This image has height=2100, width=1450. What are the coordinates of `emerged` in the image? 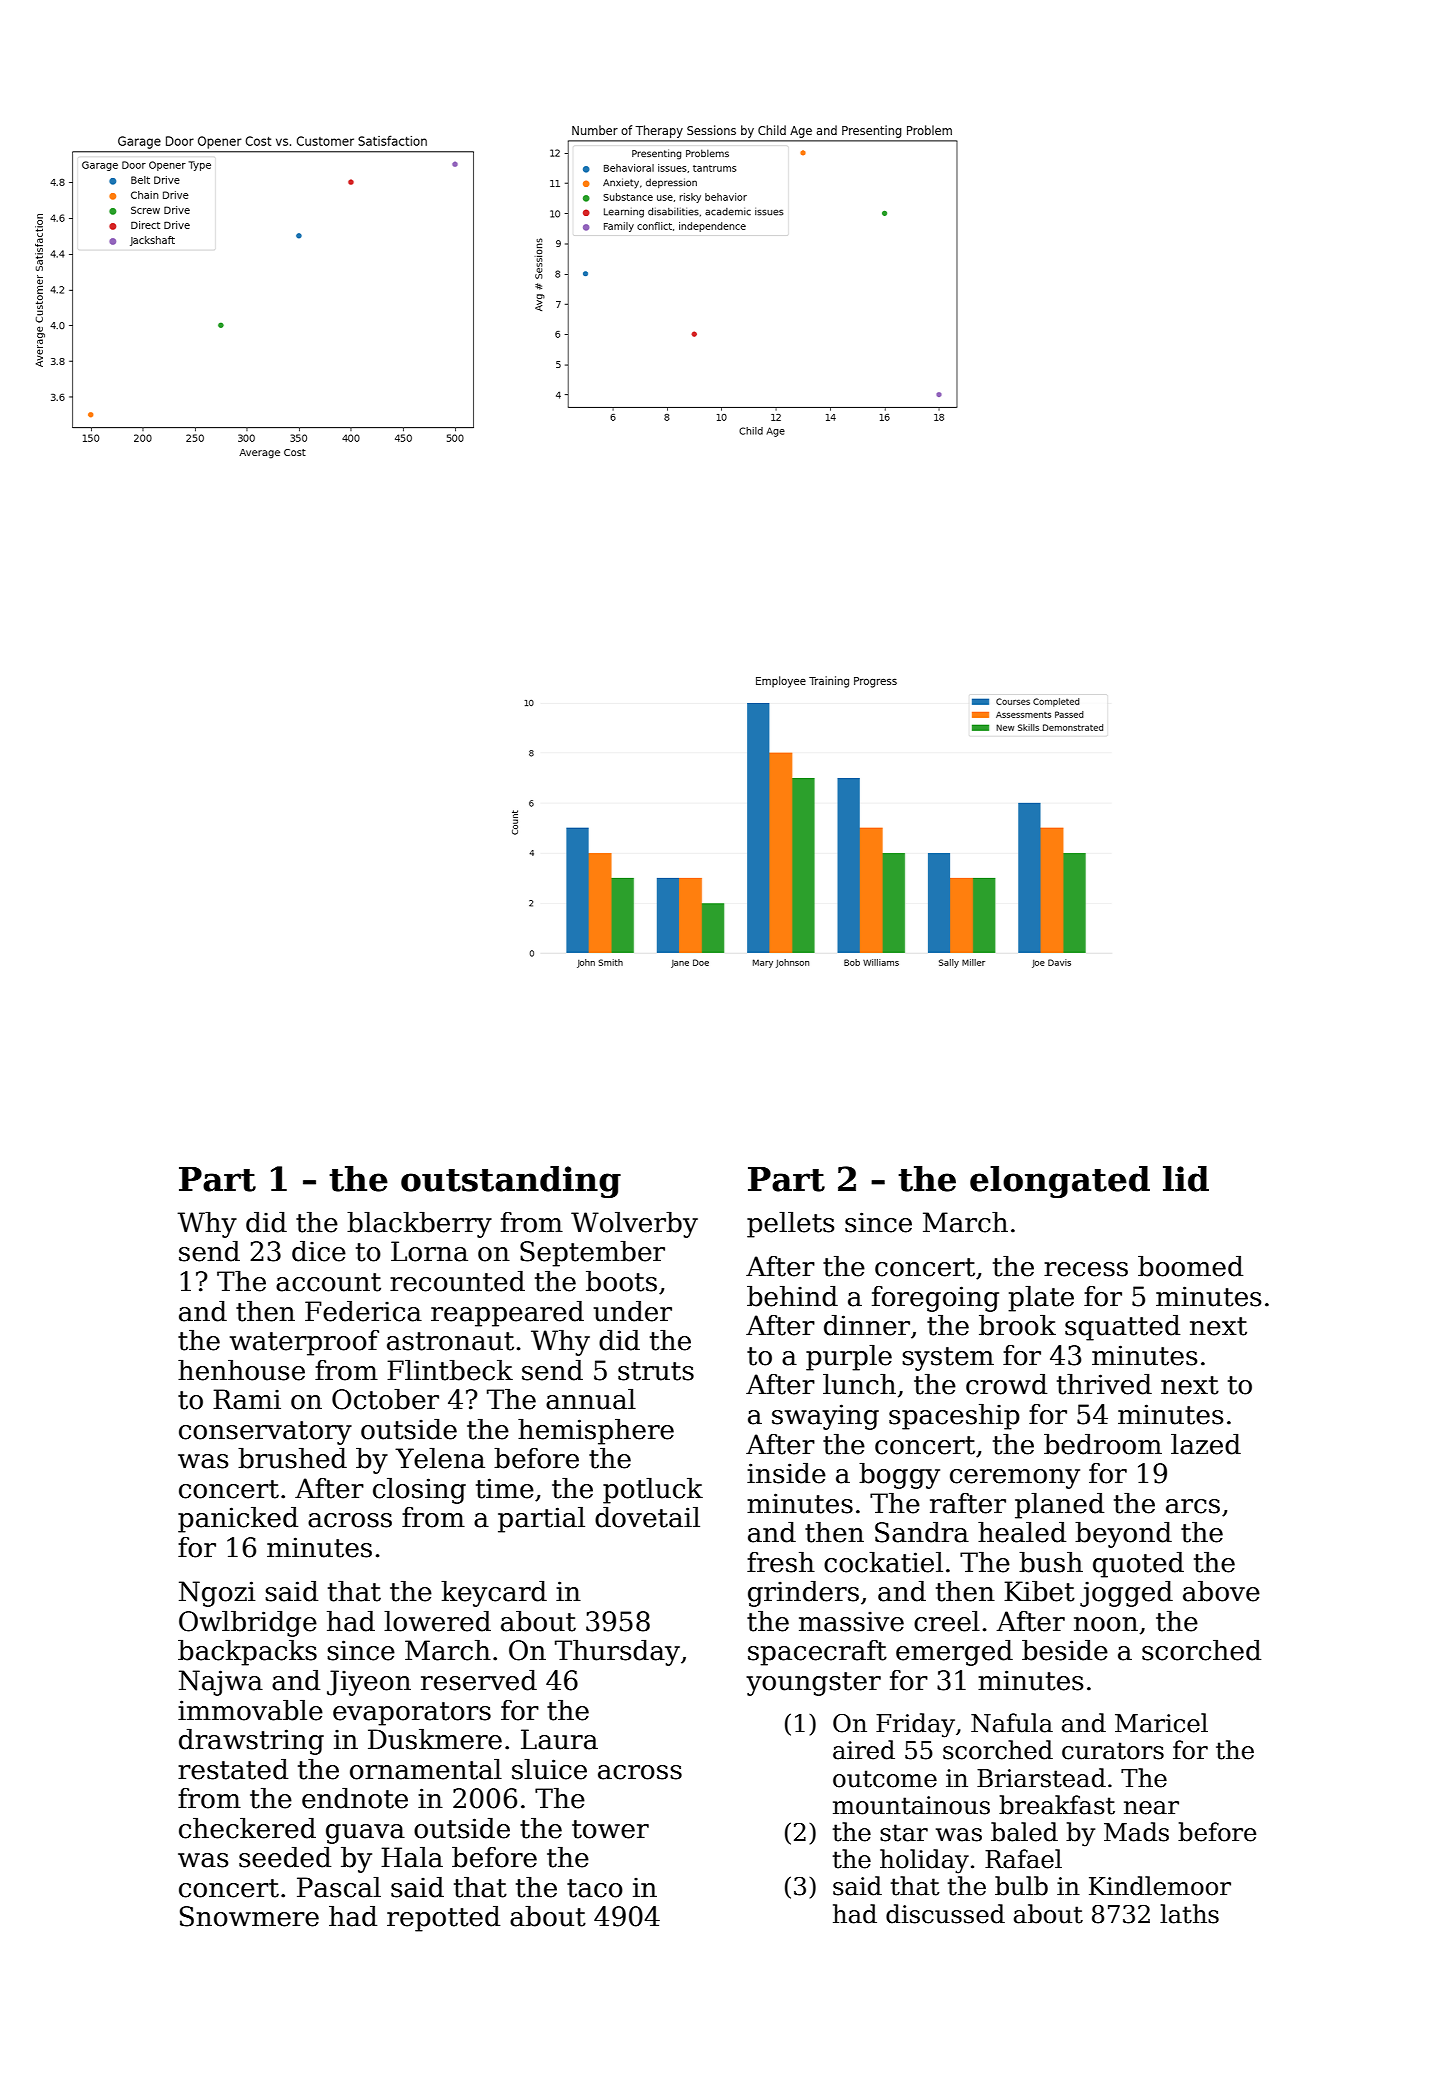 It's located at (954, 1653).
